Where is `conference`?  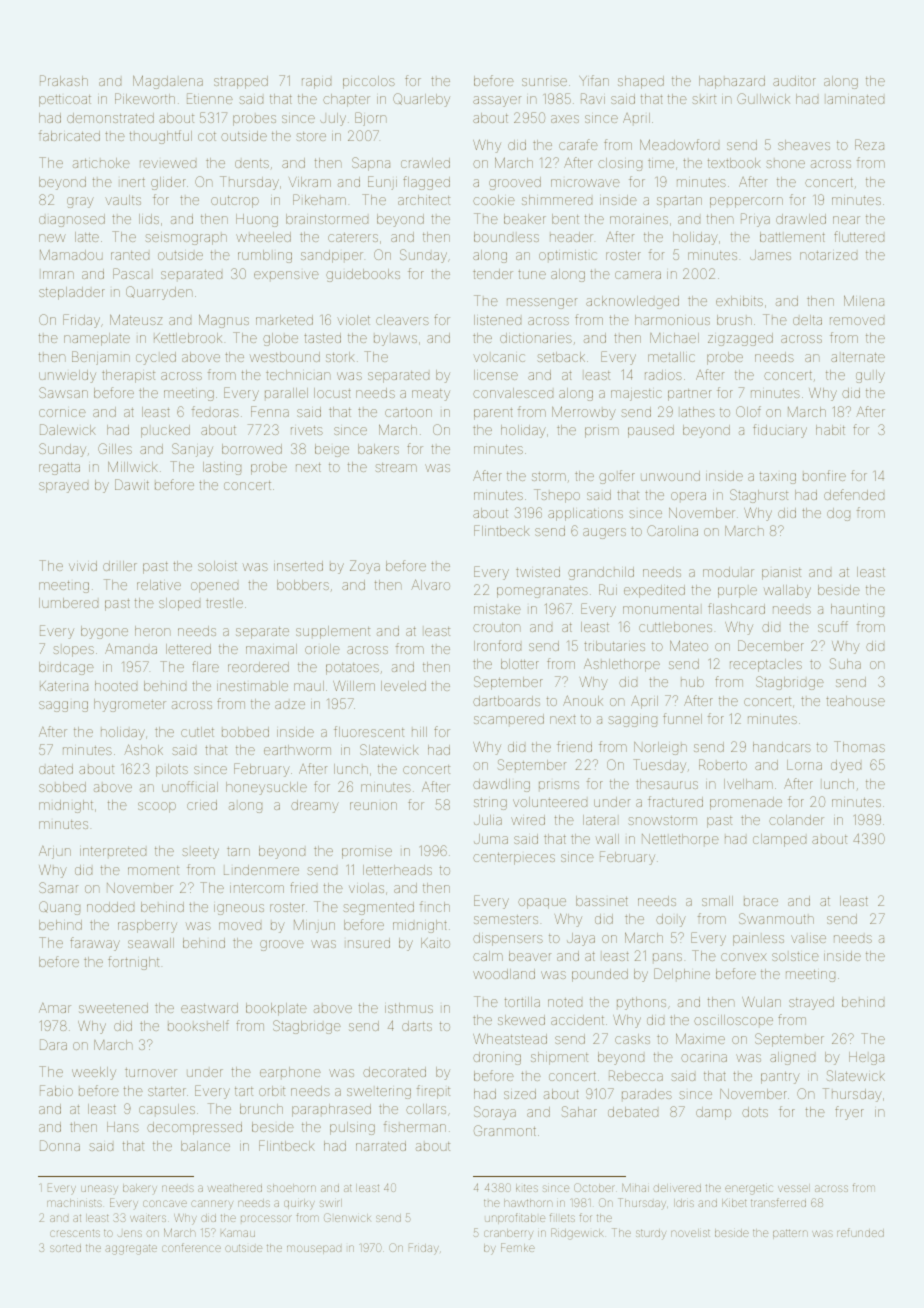 conference is located at coordinates (191, 1247).
